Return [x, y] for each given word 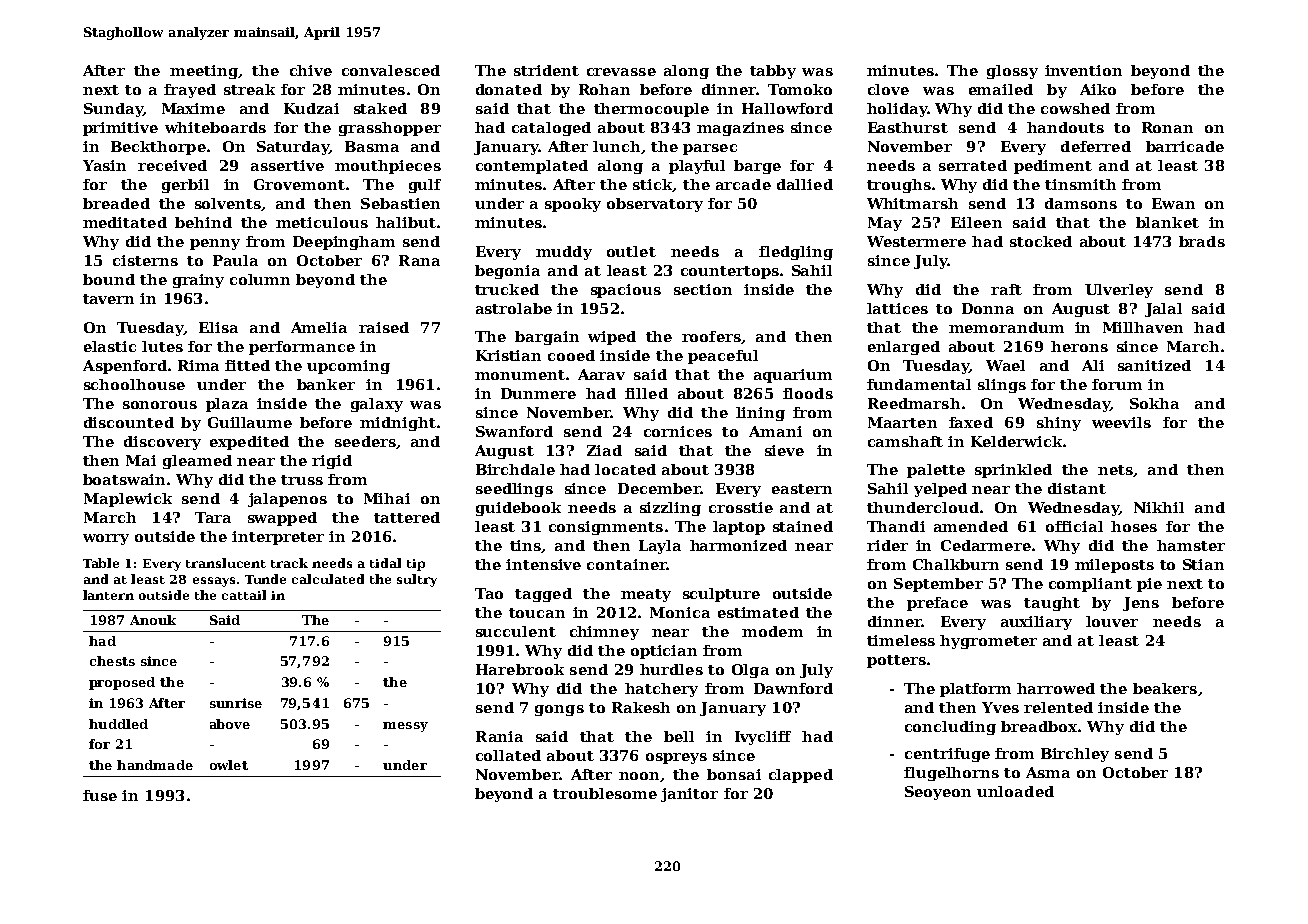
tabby [773, 72]
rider [887, 545]
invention [1083, 70]
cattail [244, 595]
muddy [564, 253]
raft [1006, 289]
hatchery [661, 690]
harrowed [1056, 688]
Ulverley [1119, 291]
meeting [204, 72]
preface [937, 604]
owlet [229, 765]
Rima [198, 365]
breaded [116, 203]
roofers [711, 336]
